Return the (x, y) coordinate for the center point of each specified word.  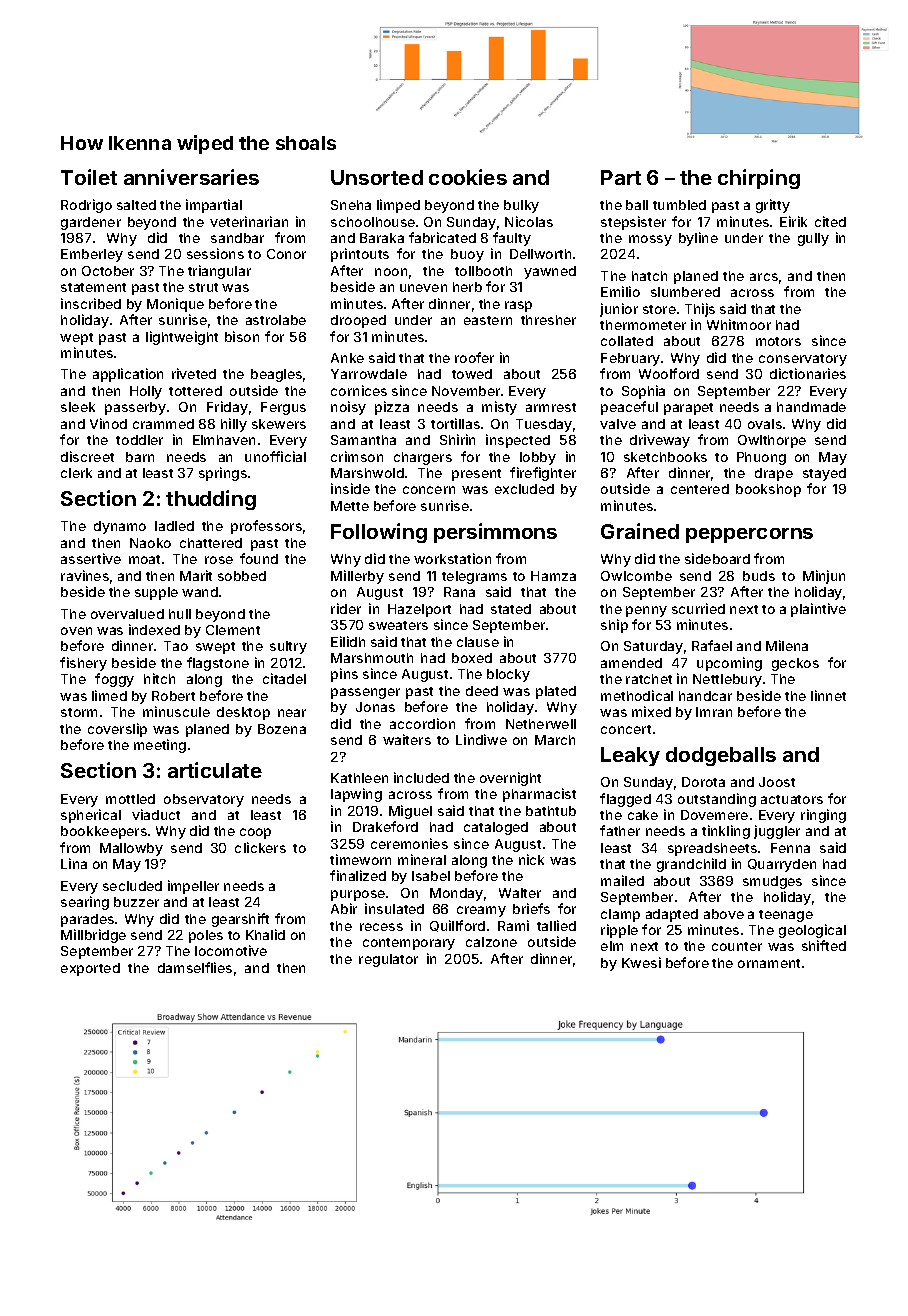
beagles (276, 375)
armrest (551, 407)
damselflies (195, 967)
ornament (769, 963)
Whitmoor (739, 324)
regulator (388, 960)
